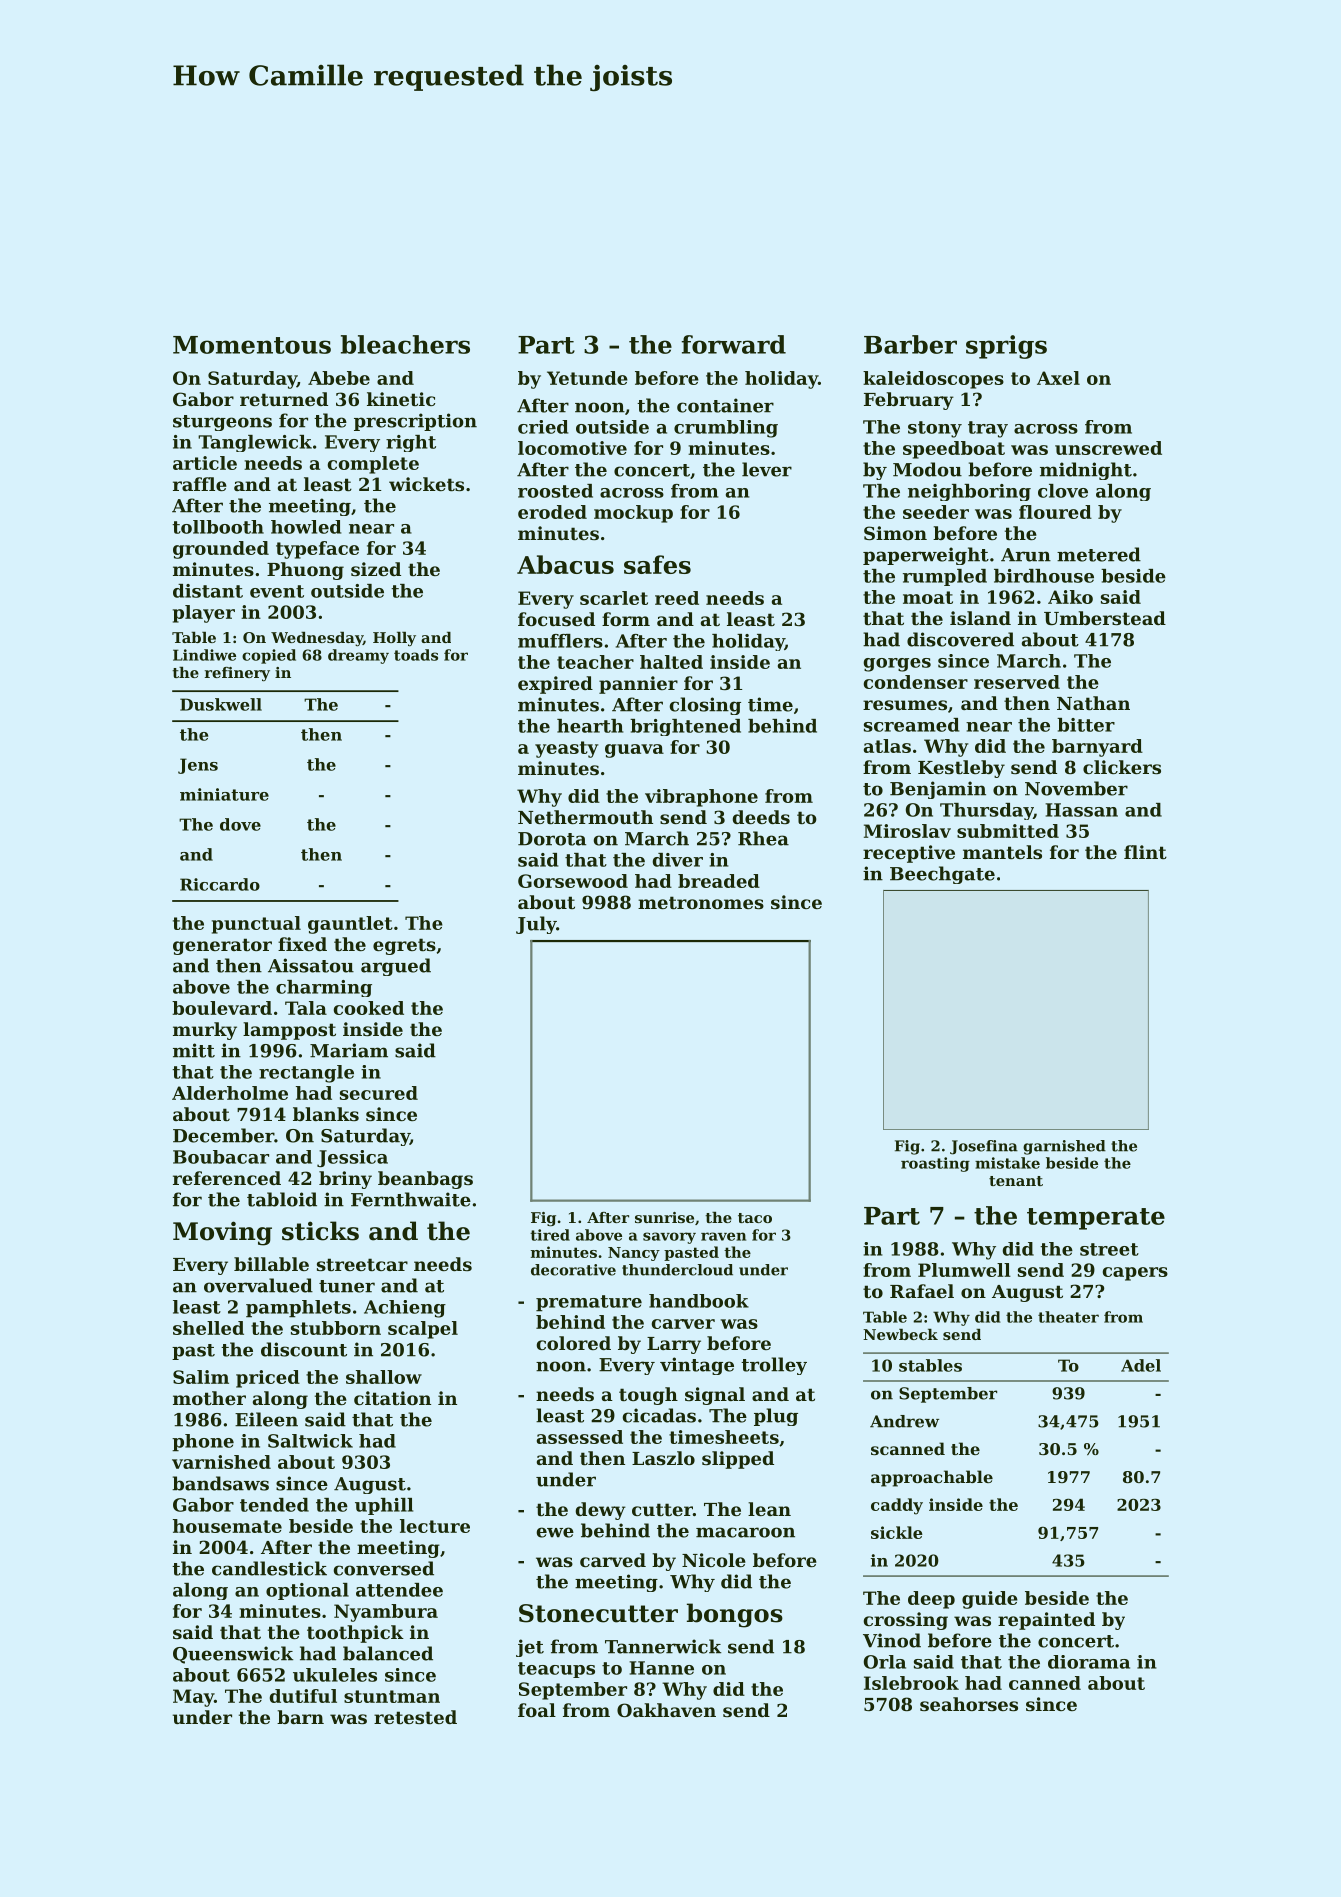  Describe the element at coordinates (1068, 1317) in the screenshot. I see `theater` at that location.
